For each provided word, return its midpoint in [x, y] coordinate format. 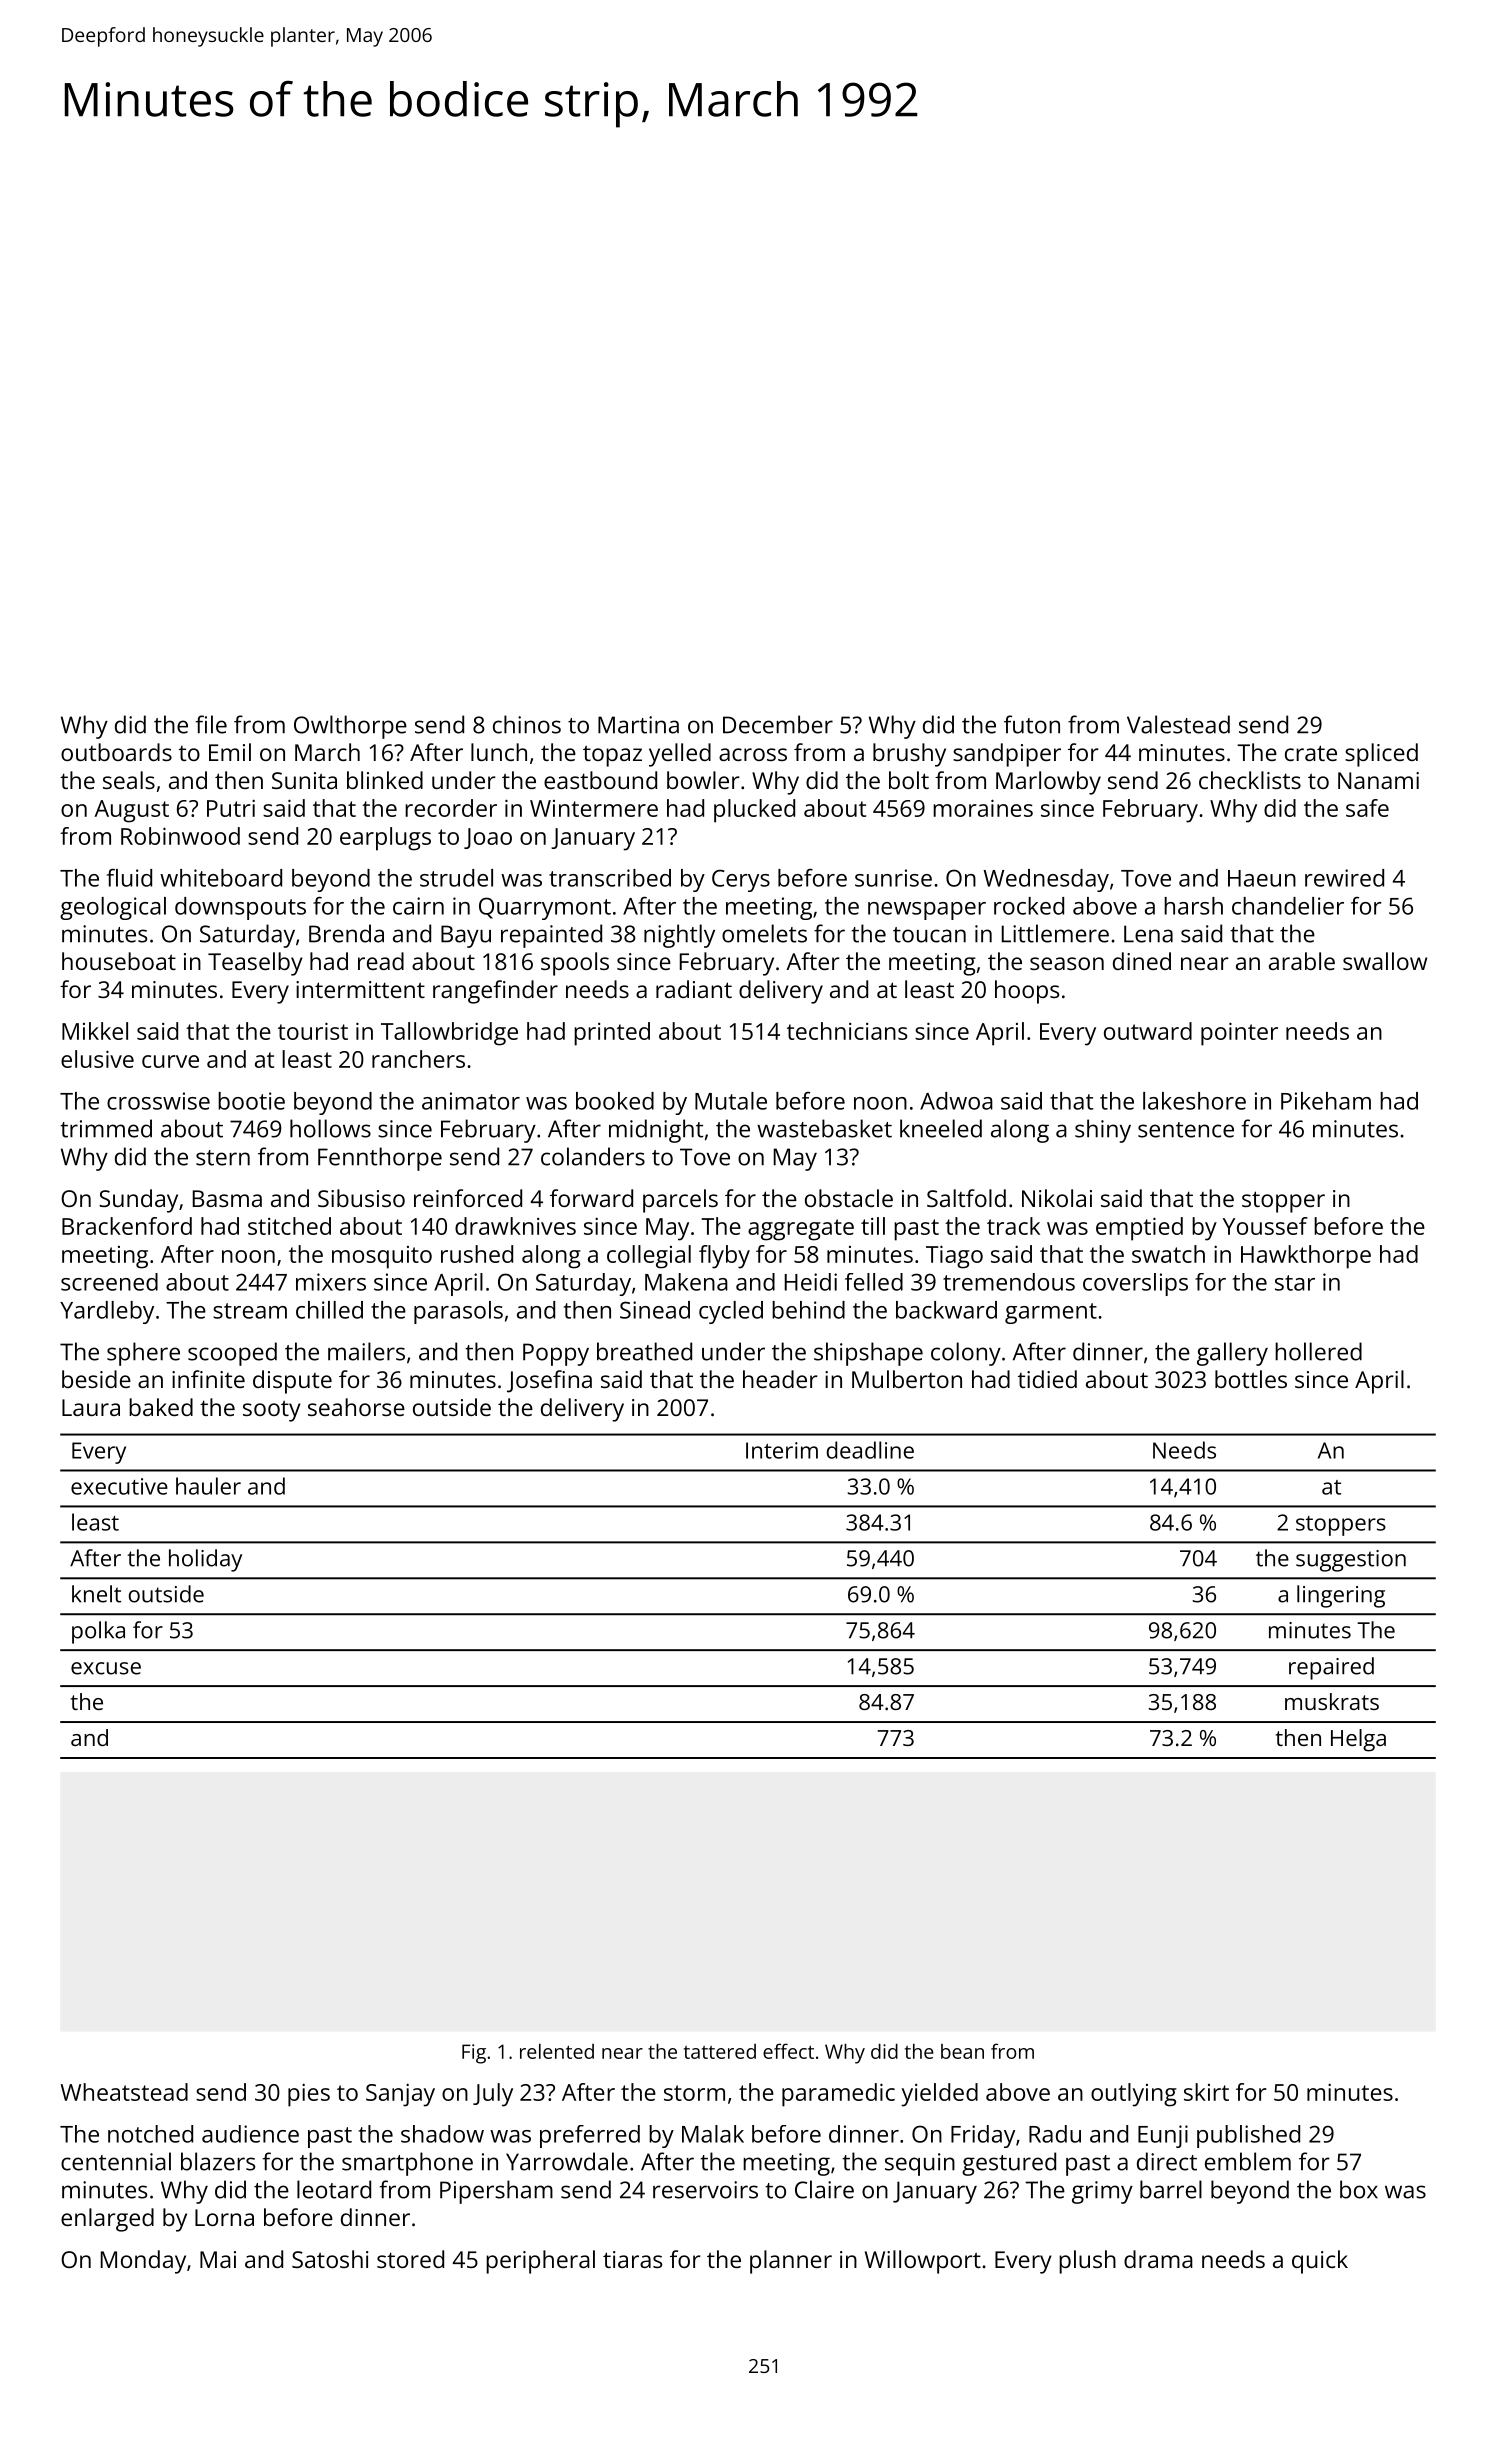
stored [410, 2259]
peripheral [540, 2262]
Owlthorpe [350, 727]
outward [1148, 1031]
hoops [1027, 992]
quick [1320, 2262]
